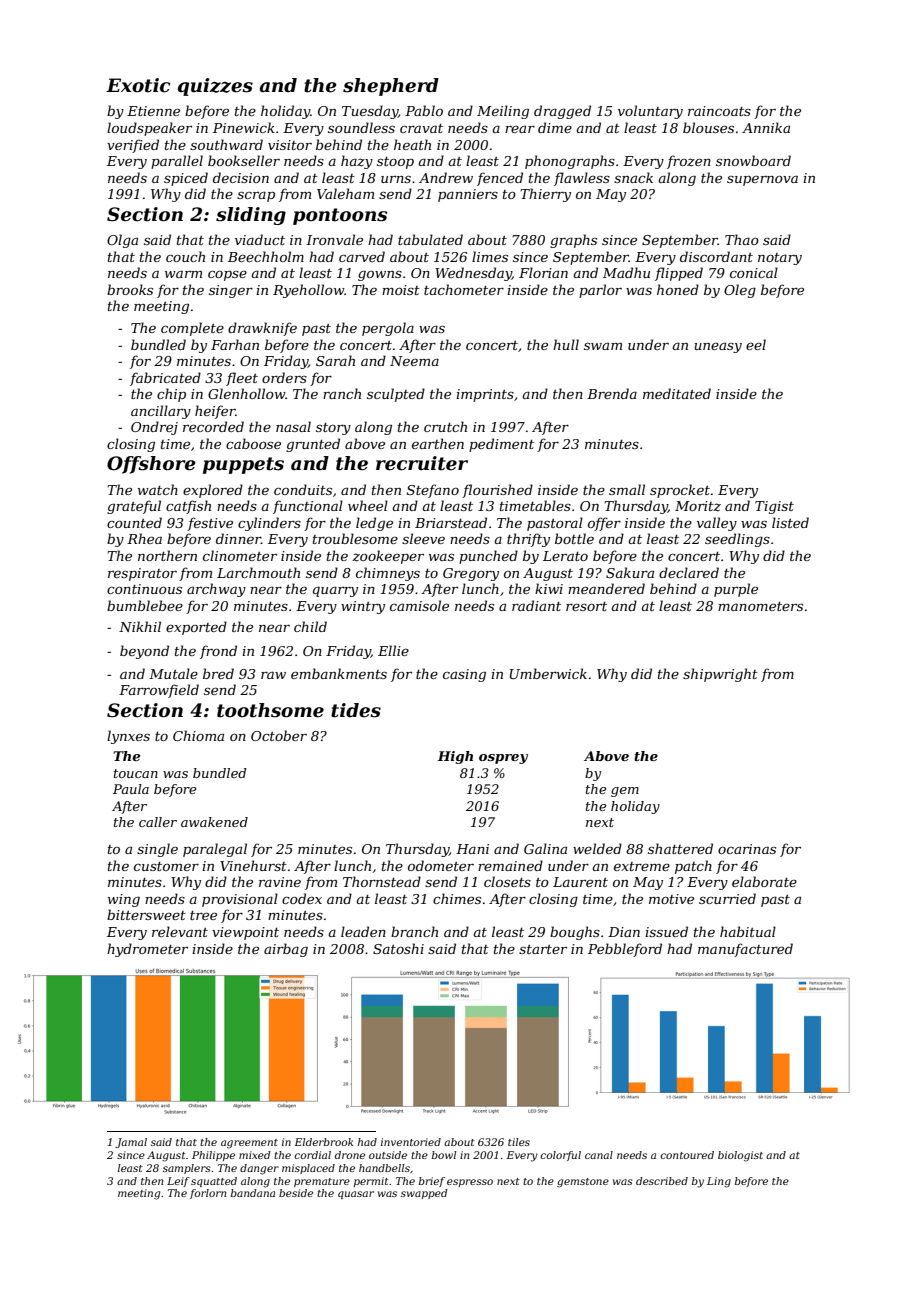 Image resolution: width=924 pixels, height=1308 pixels. What do you see at coordinates (543, 949) in the screenshot?
I see `starter` at bounding box center [543, 949].
